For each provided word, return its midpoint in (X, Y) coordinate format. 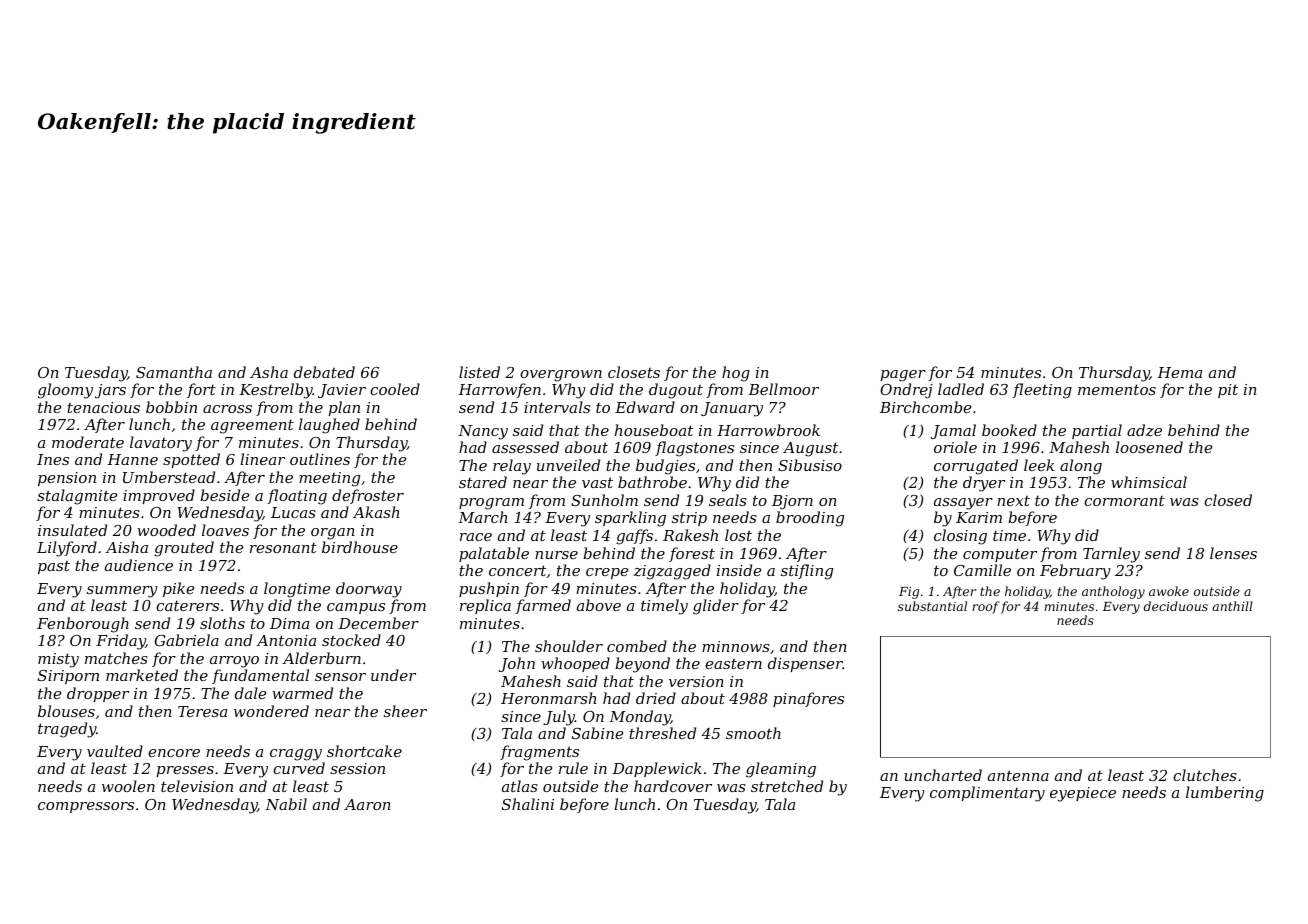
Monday (640, 718)
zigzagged (672, 572)
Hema (1179, 372)
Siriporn (68, 677)
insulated (72, 530)
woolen (128, 786)
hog (736, 374)
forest (692, 554)
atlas (520, 786)
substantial (932, 606)
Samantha (174, 372)
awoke (1169, 591)
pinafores (808, 699)
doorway (369, 590)
